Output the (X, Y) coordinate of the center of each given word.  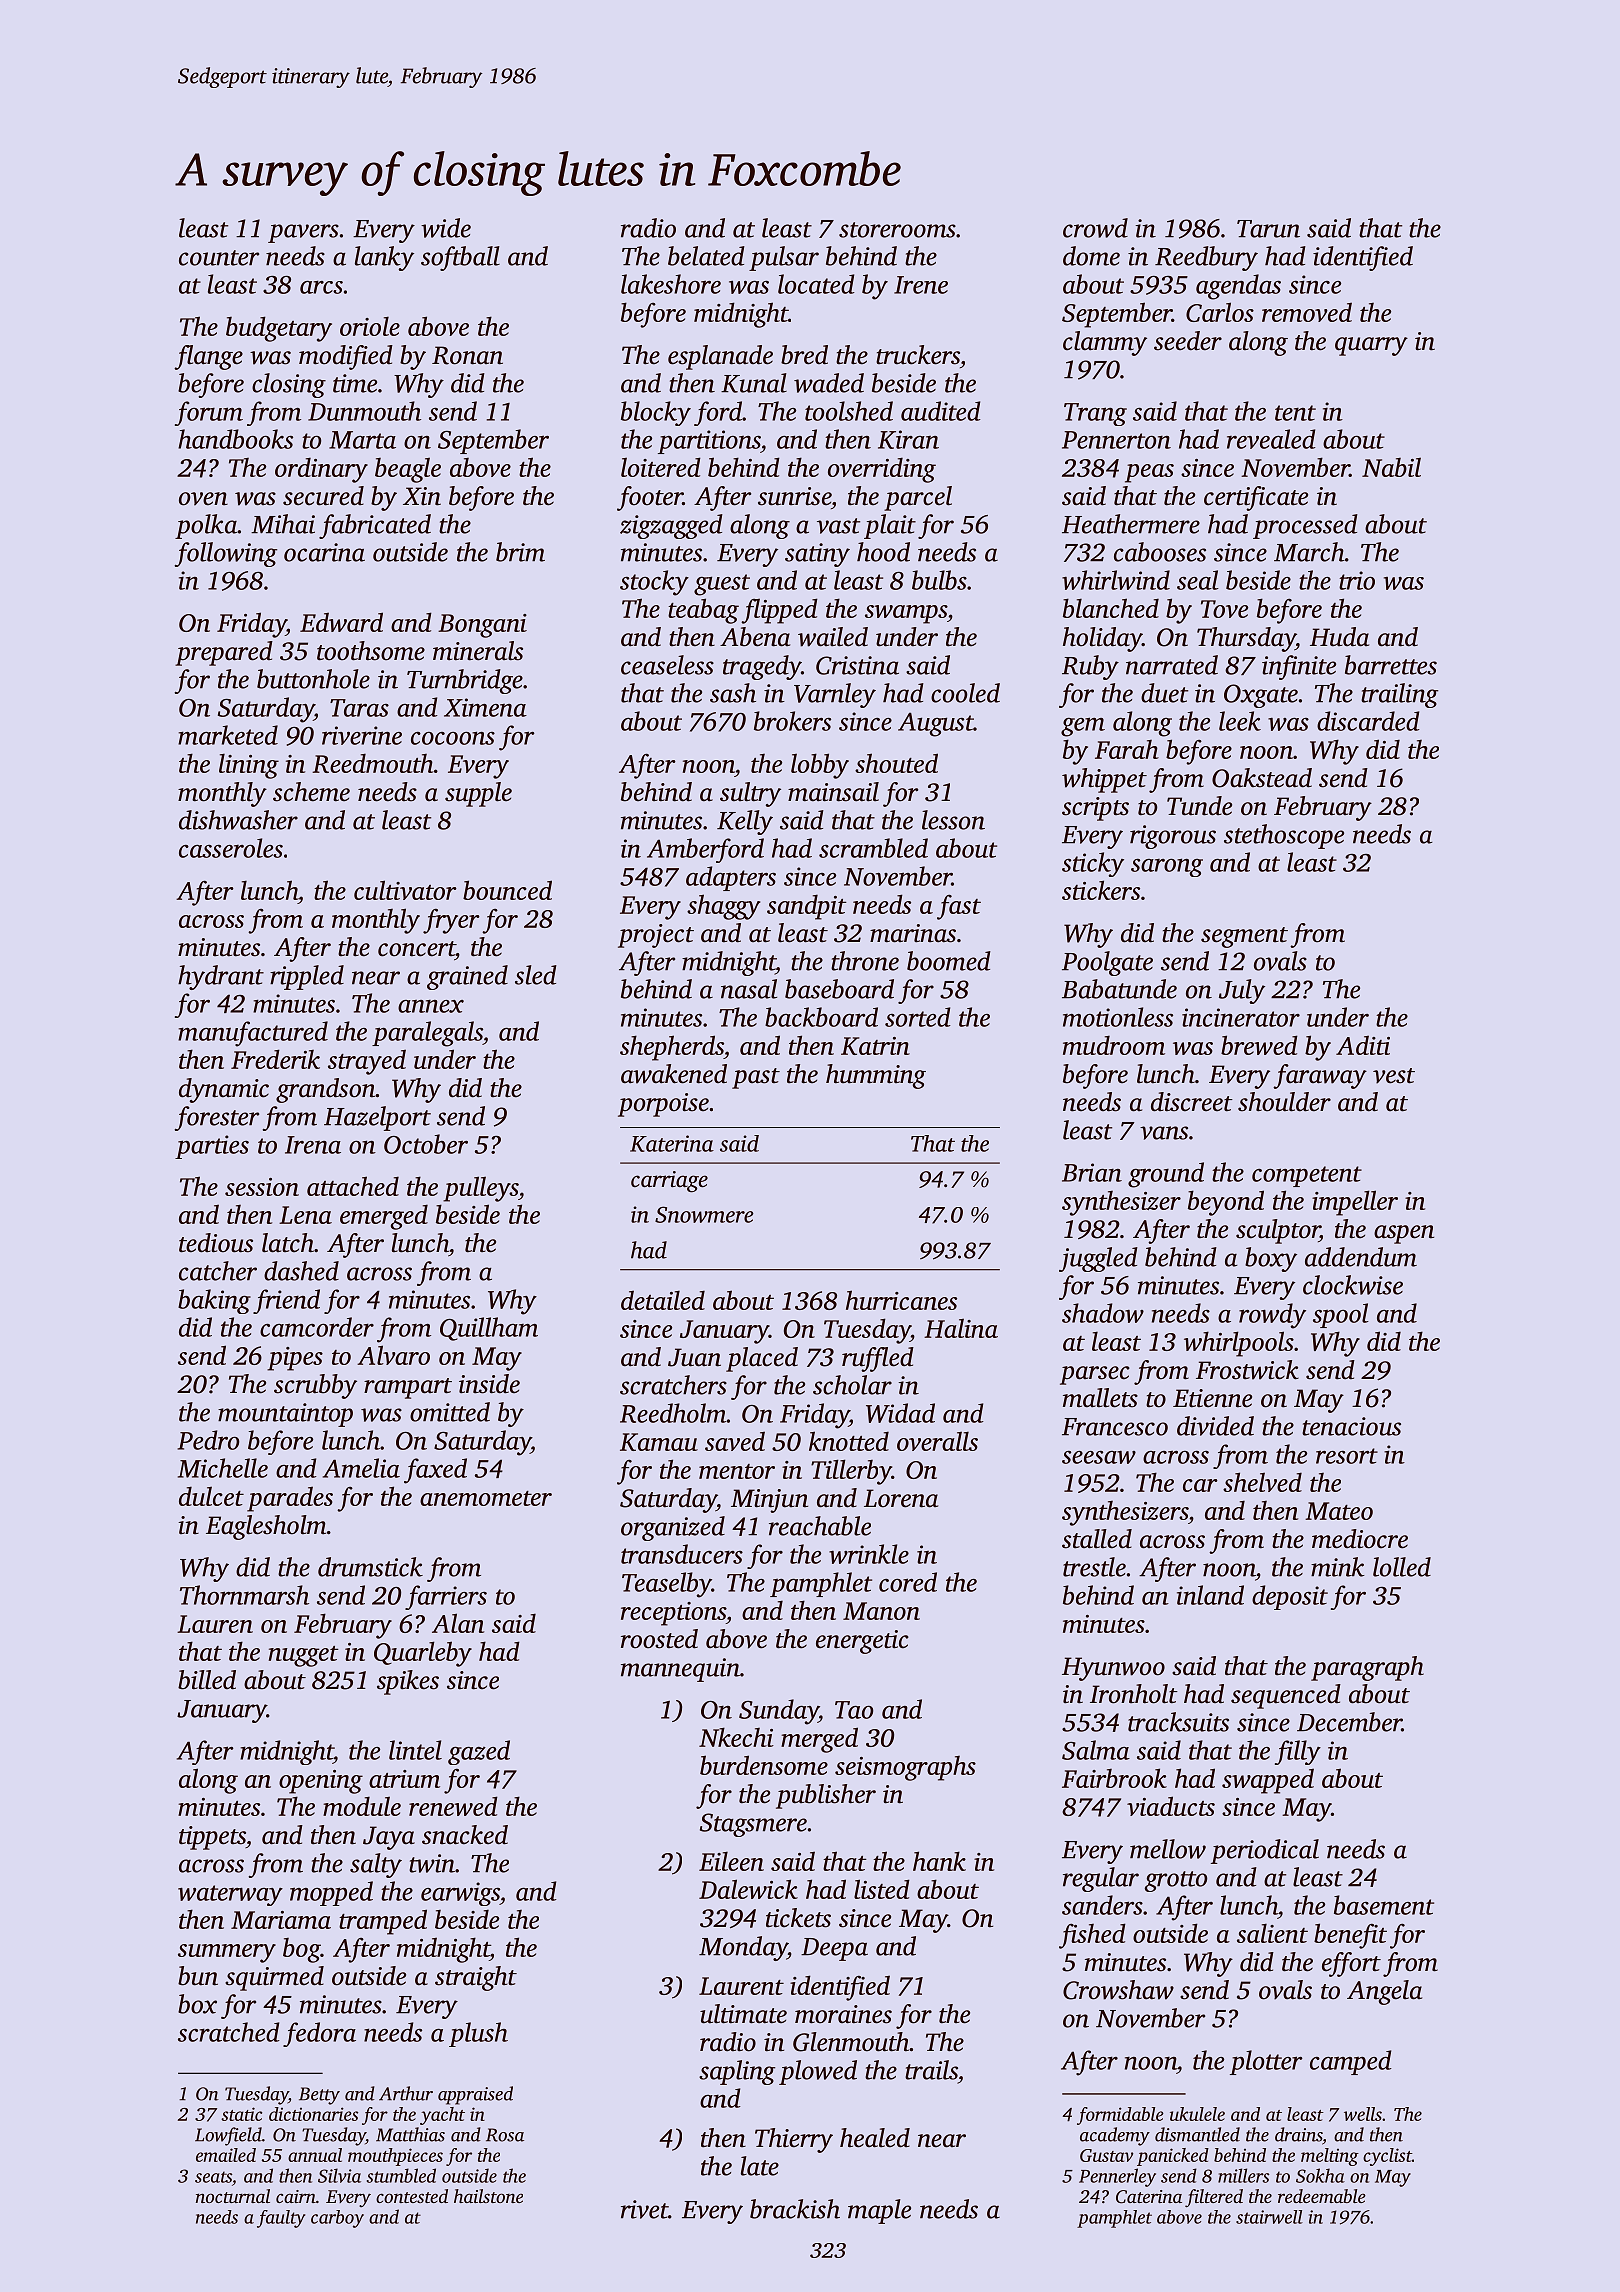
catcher (218, 1271)
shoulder (1284, 1102)
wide (446, 228)
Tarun (1268, 229)
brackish (795, 2209)
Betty (319, 2096)
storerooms (897, 230)
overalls (937, 1441)
